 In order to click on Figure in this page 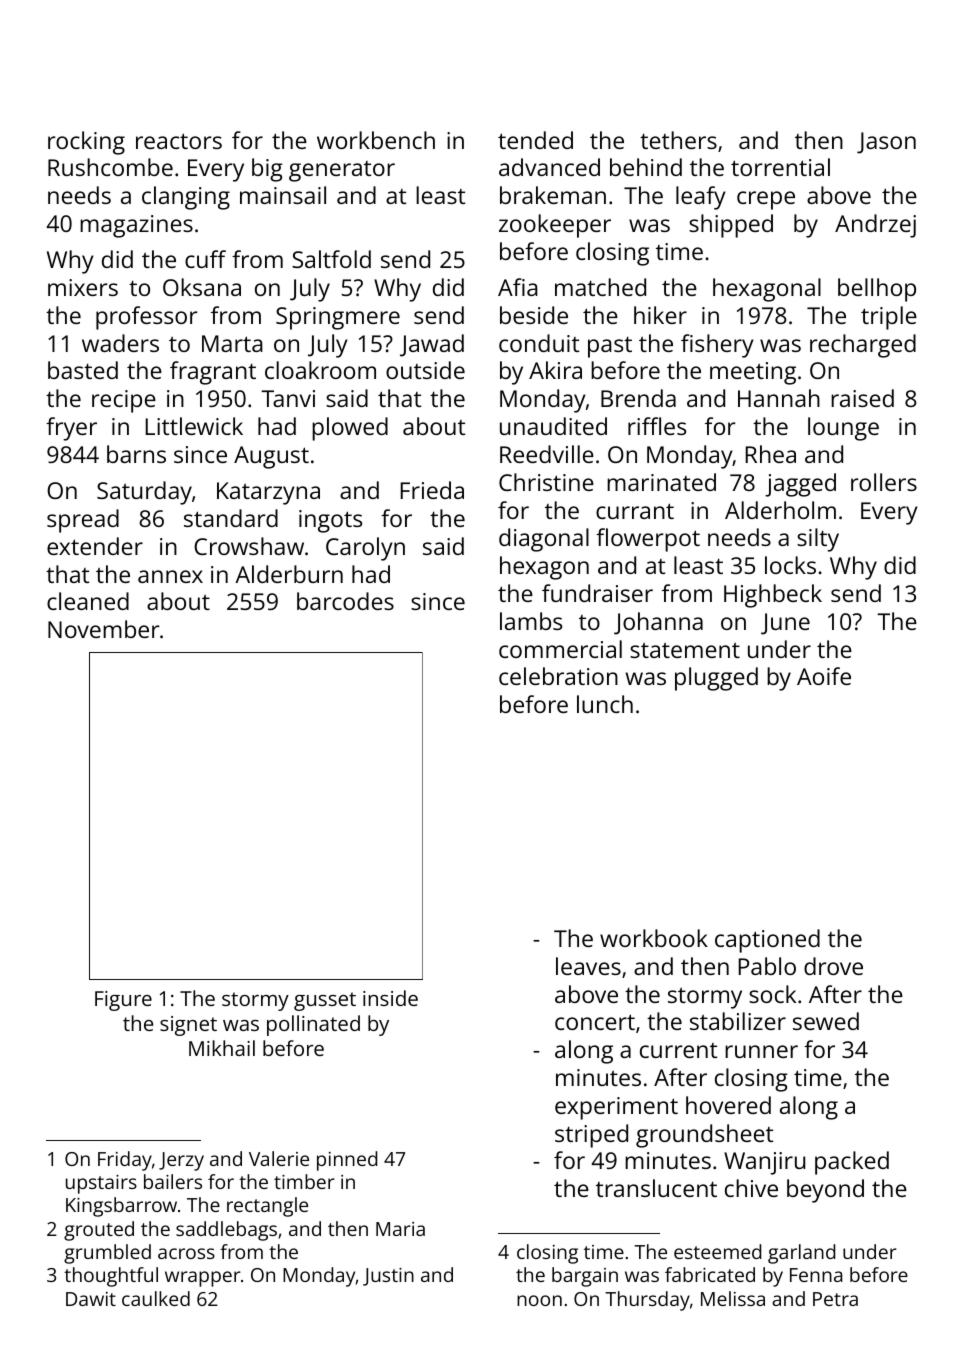, I will do `click(123, 1001)`.
